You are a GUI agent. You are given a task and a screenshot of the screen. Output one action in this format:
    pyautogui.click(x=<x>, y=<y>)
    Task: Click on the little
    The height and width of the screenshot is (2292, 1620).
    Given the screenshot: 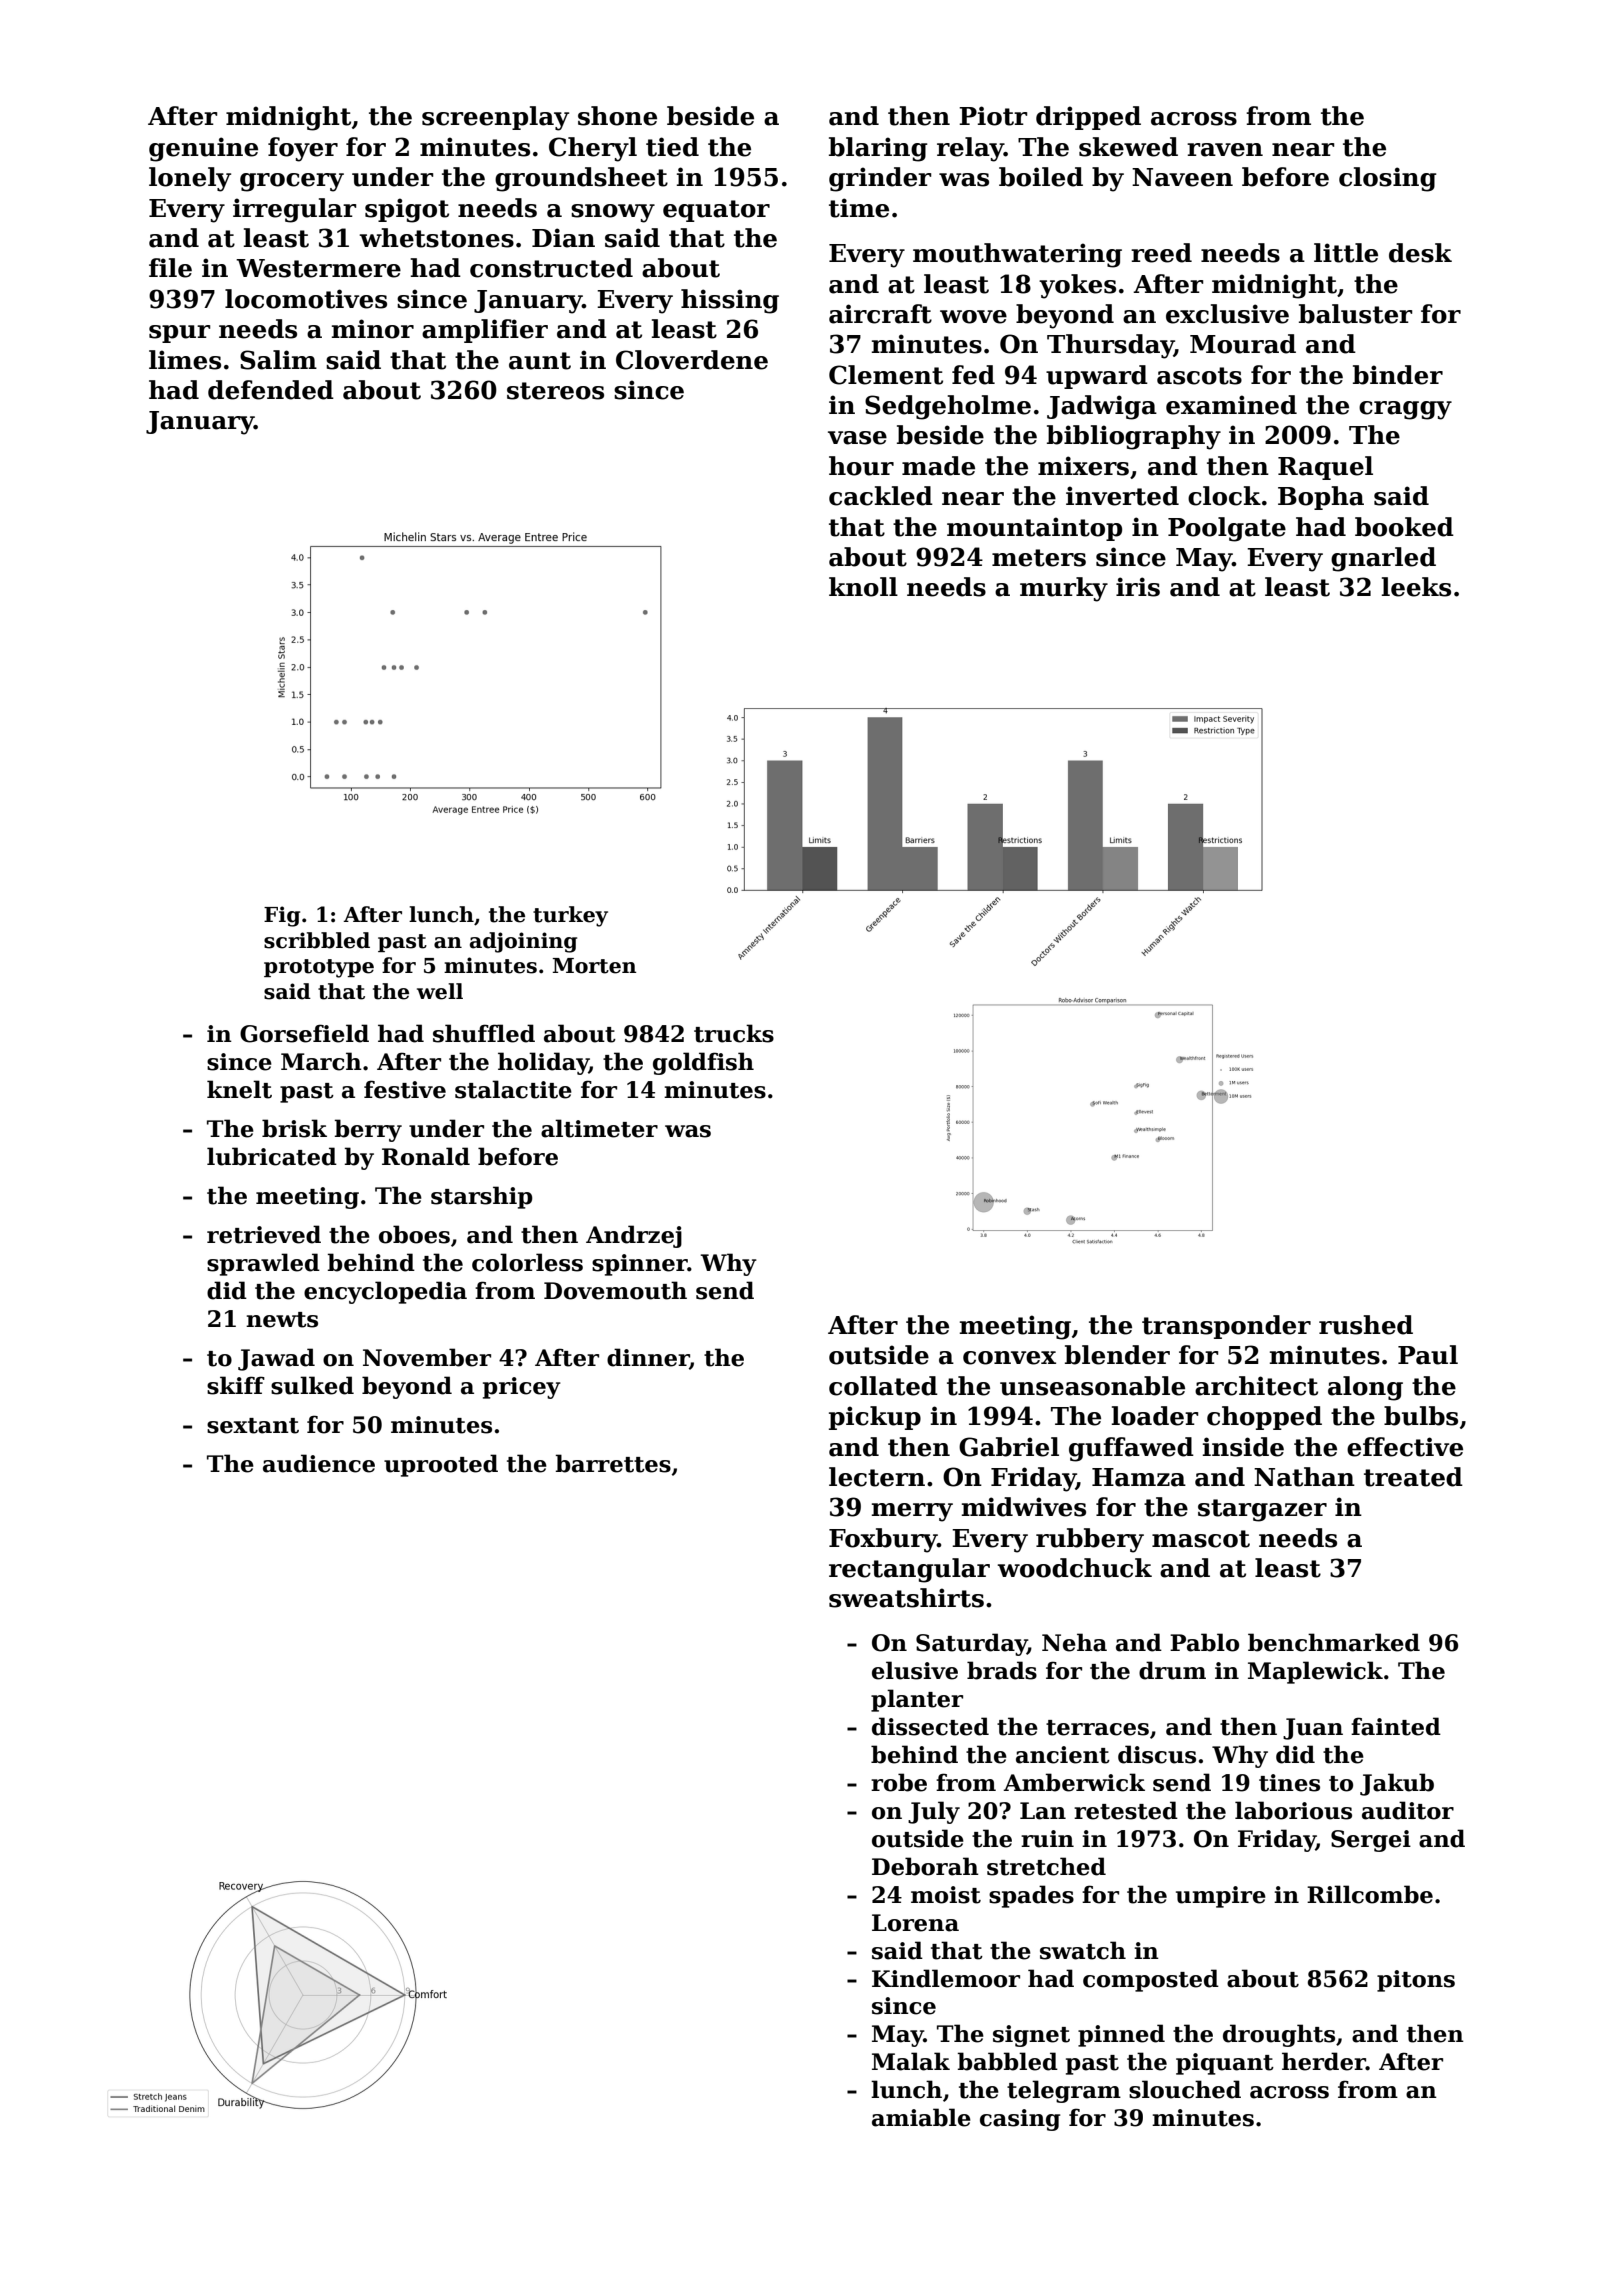 What is the action you would take?
    pyautogui.click(x=1346, y=253)
